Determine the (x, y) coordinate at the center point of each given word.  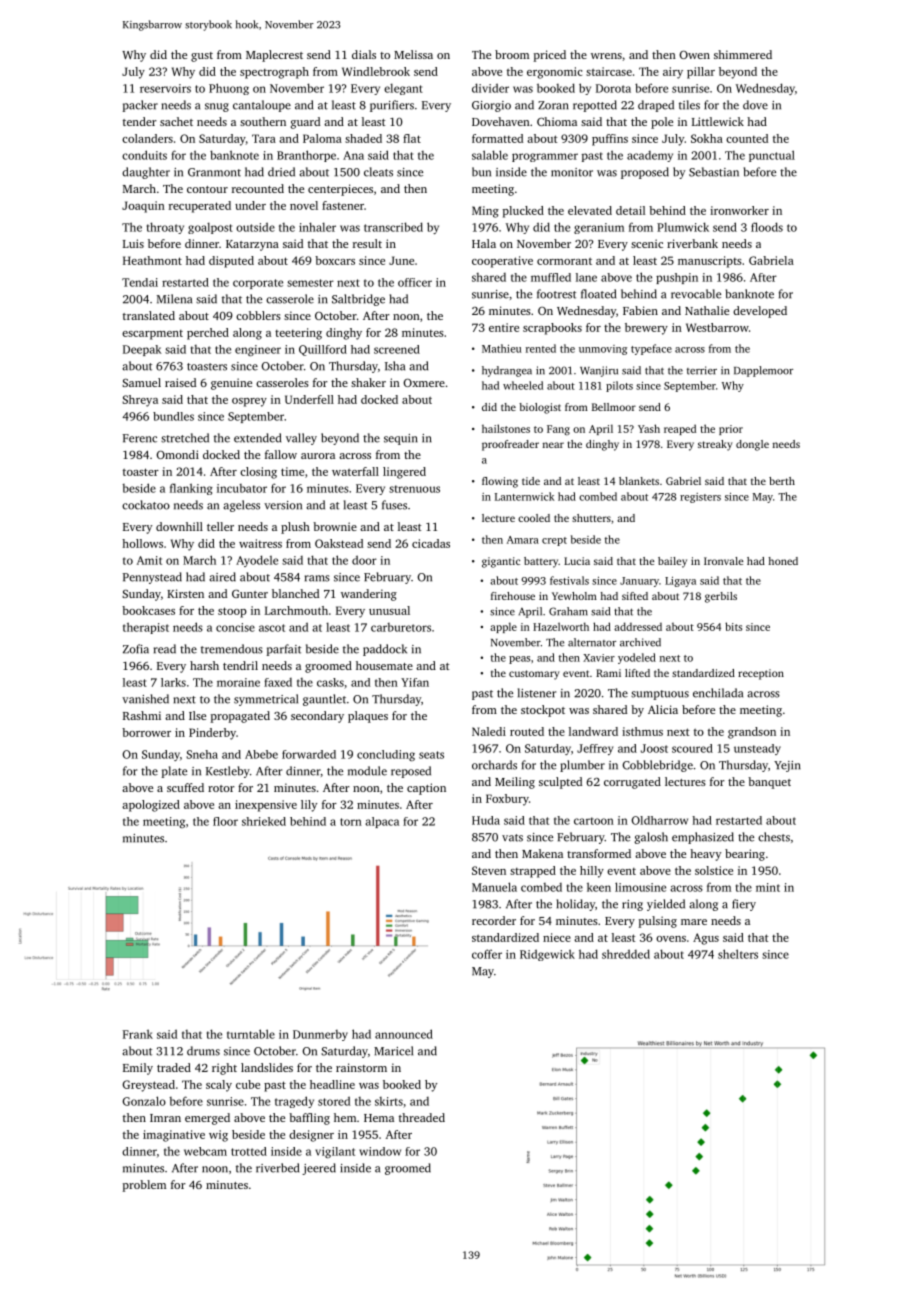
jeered (319, 1169)
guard (305, 123)
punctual (772, 156)
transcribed (393, 227)
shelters (738, 954)
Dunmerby (320, 1035)
